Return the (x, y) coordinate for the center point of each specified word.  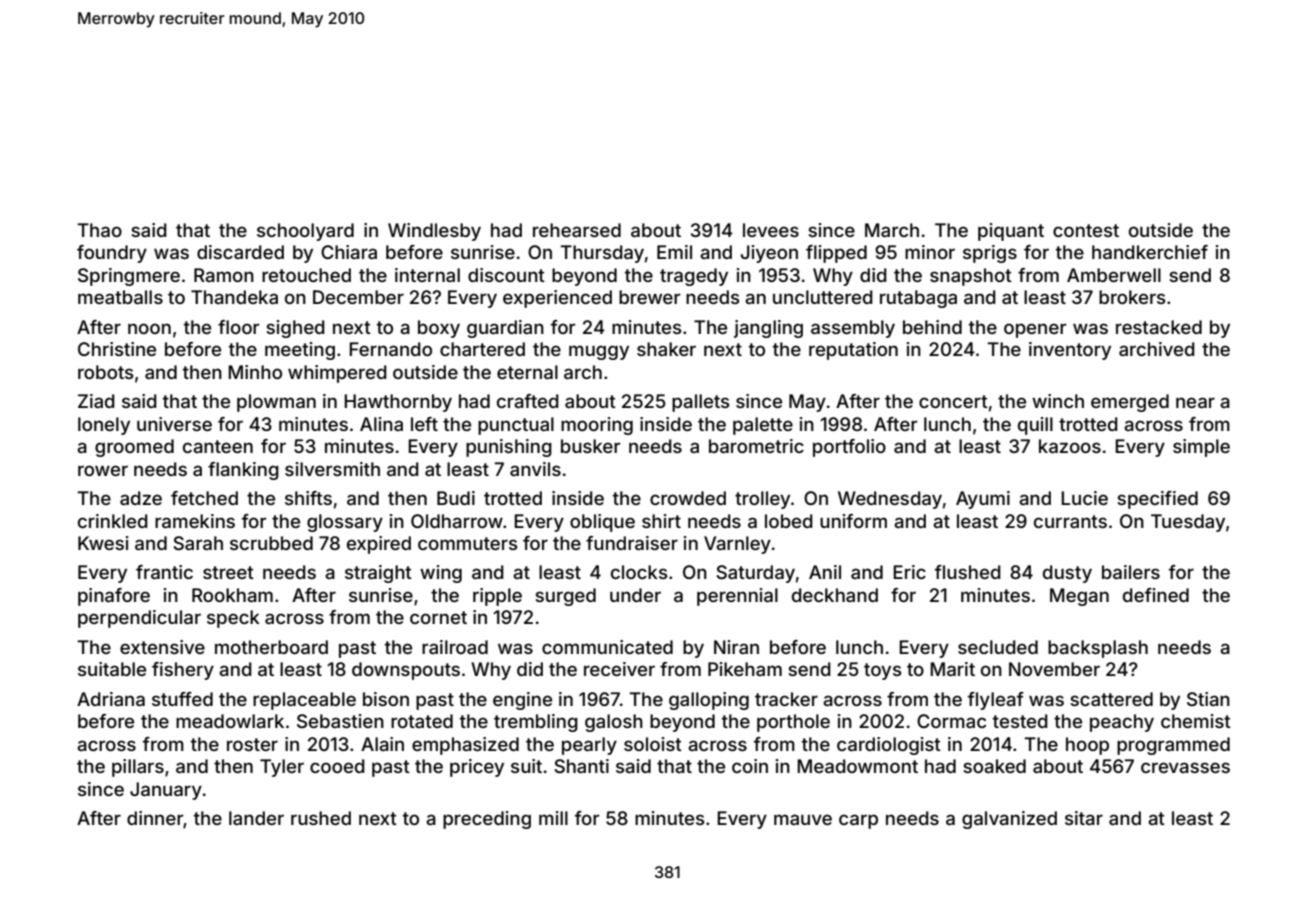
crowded (688, 498)
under (635, 595)
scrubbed (271, 543)
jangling (768, 329)
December (358, 297)
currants (1070, 521)
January (166, 791)
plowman (276, 403)
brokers (1132, 297)
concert (953, 401)
